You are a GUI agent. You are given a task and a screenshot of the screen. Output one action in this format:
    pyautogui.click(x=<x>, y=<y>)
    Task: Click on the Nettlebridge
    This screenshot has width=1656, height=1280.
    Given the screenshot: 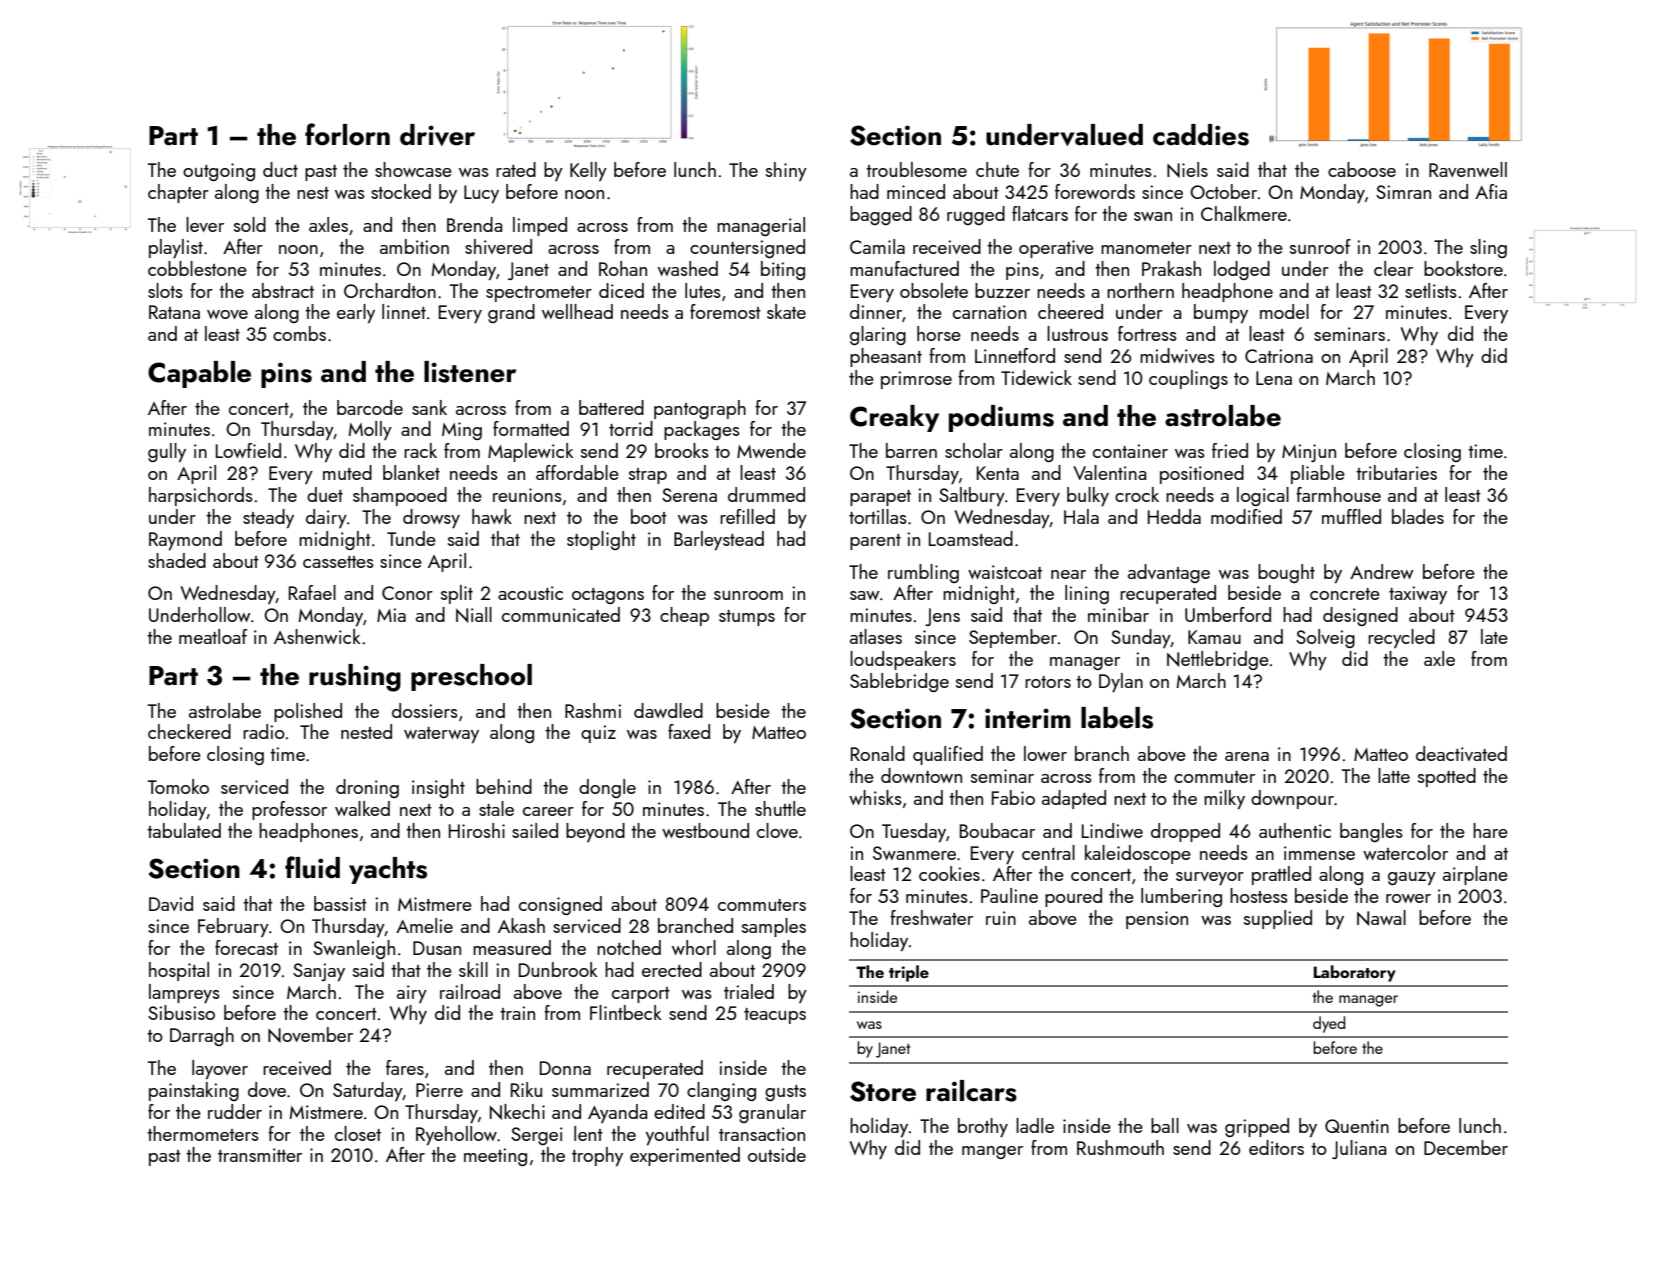 What is the action you would take?
    pyautogui.click(x=1218, y=660)
